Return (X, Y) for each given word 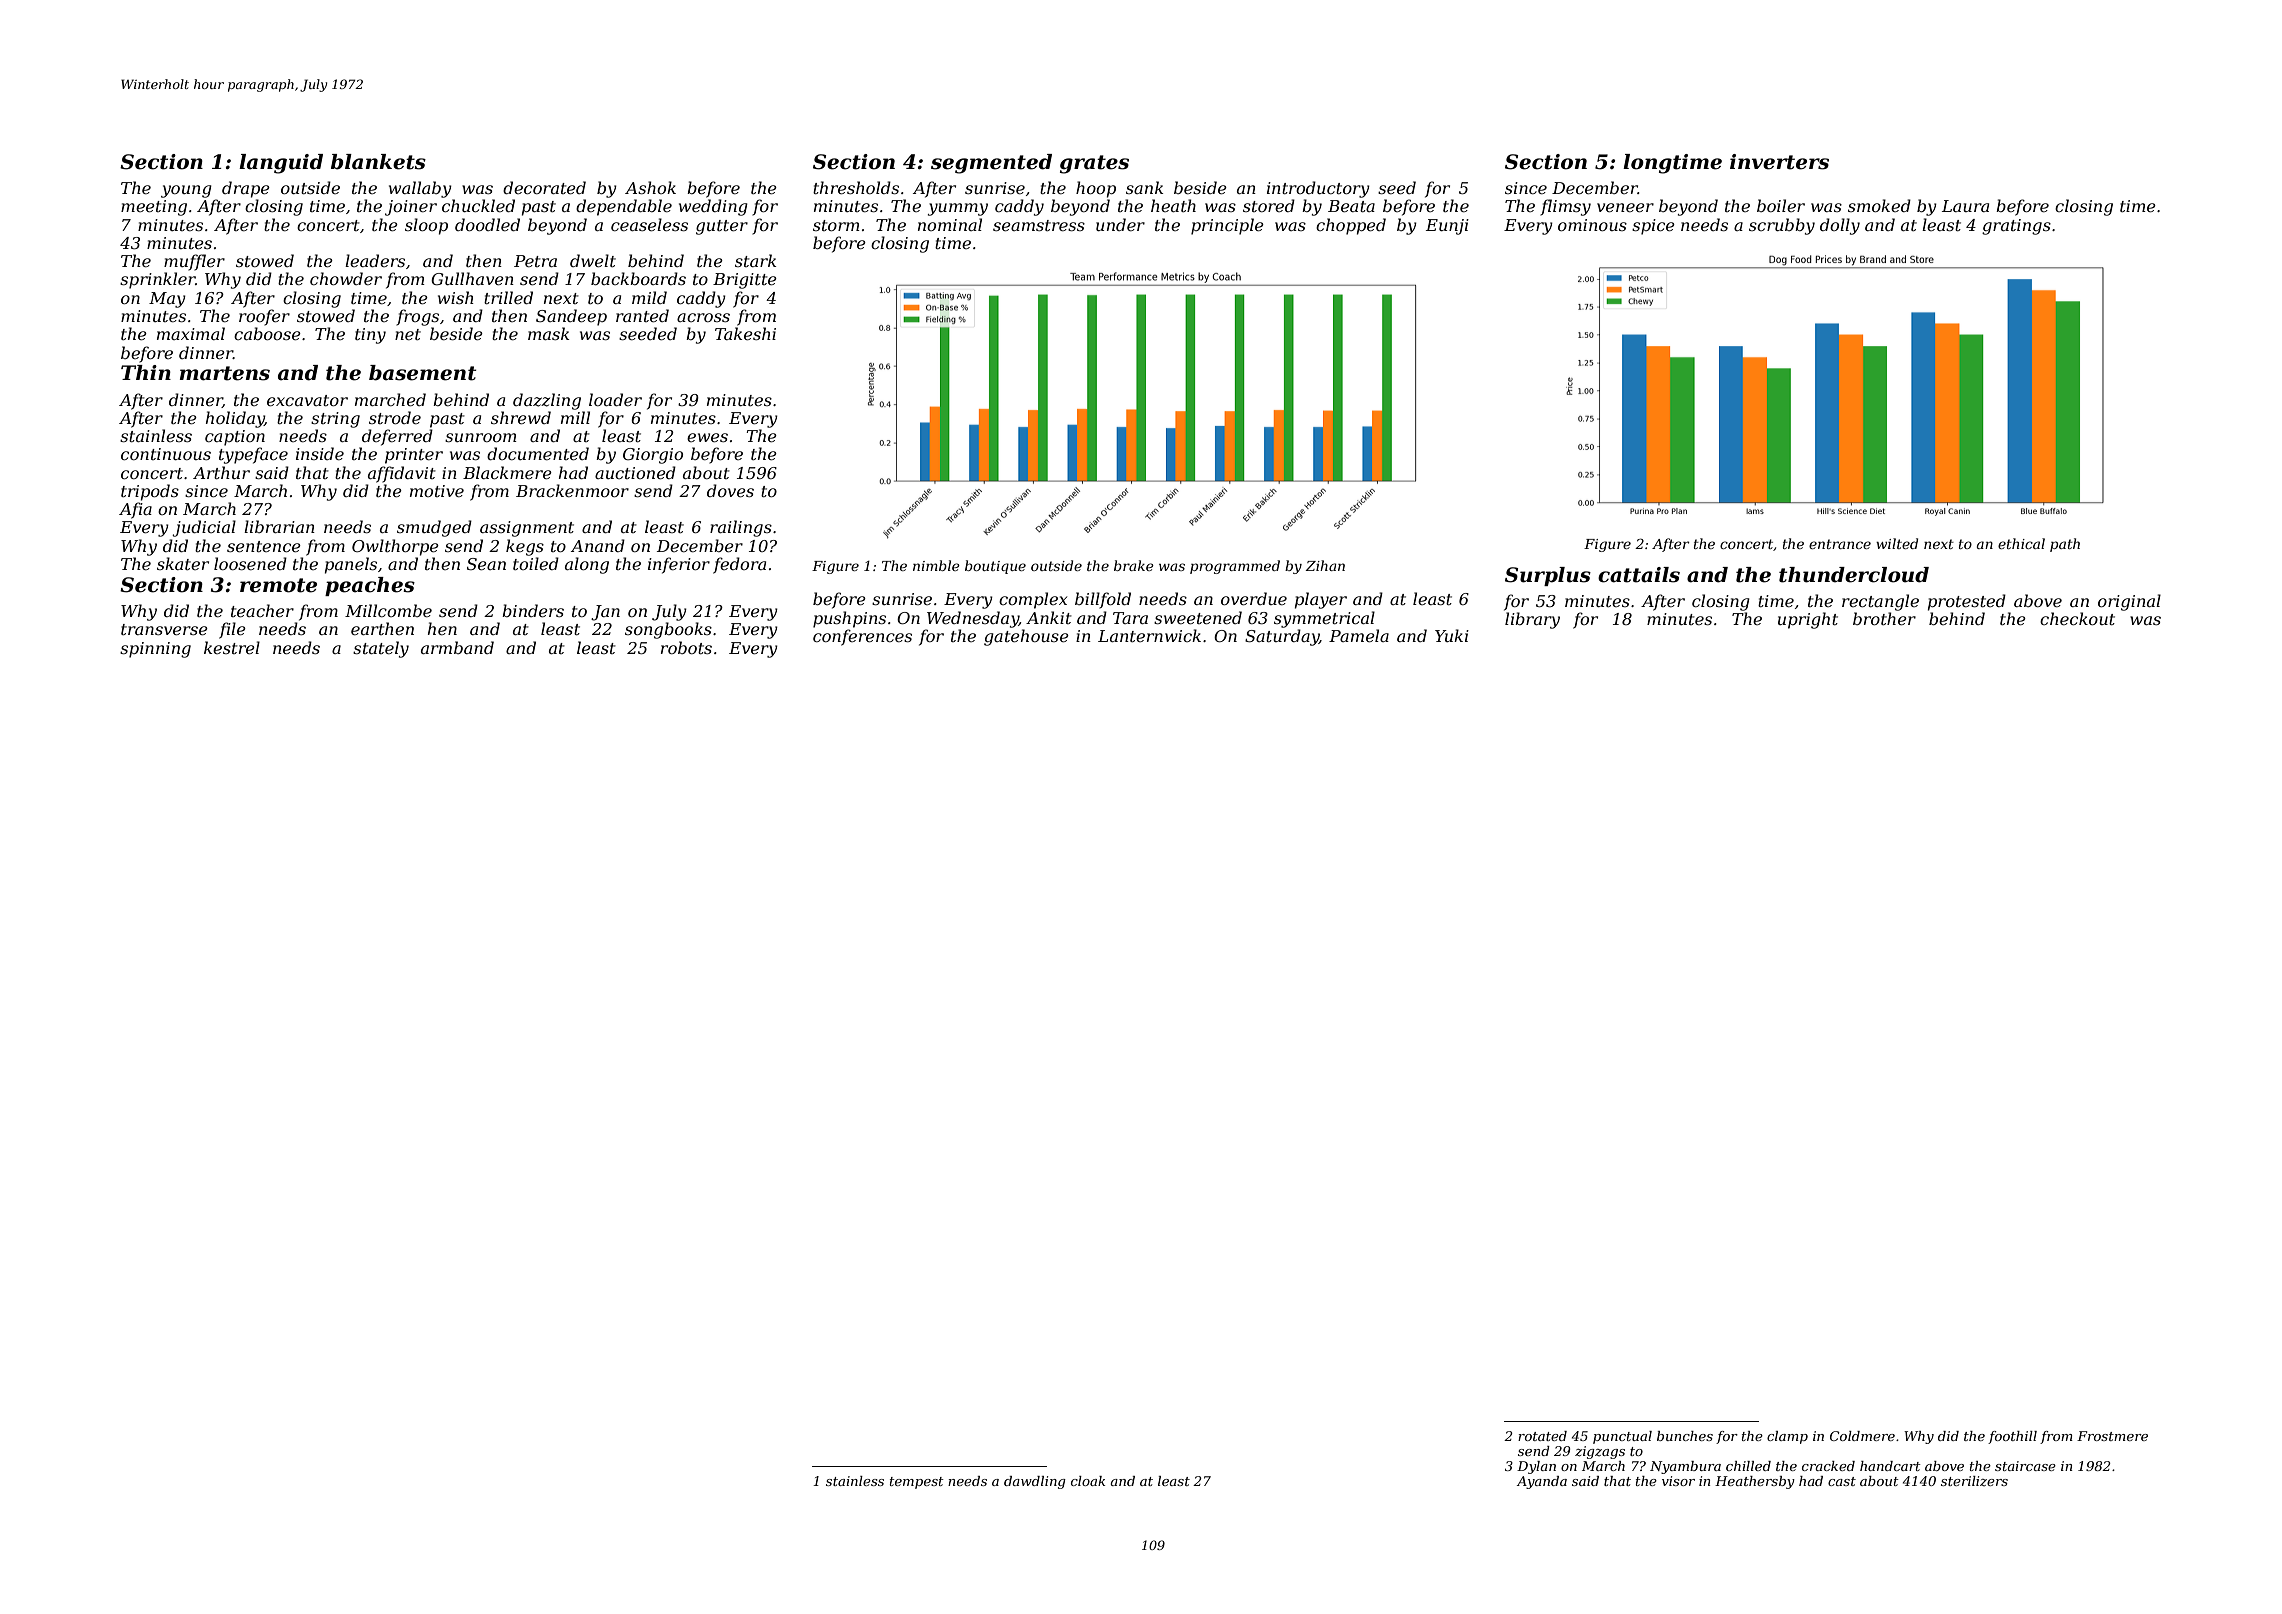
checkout (2077, 618)
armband (457, 647)
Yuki (1452, 635)
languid (281, 164)
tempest (917, 1483)
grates (1094, 164)
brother (1884, 618)
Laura (1965, 206)
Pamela (1359, 635)
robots (686, 647)
